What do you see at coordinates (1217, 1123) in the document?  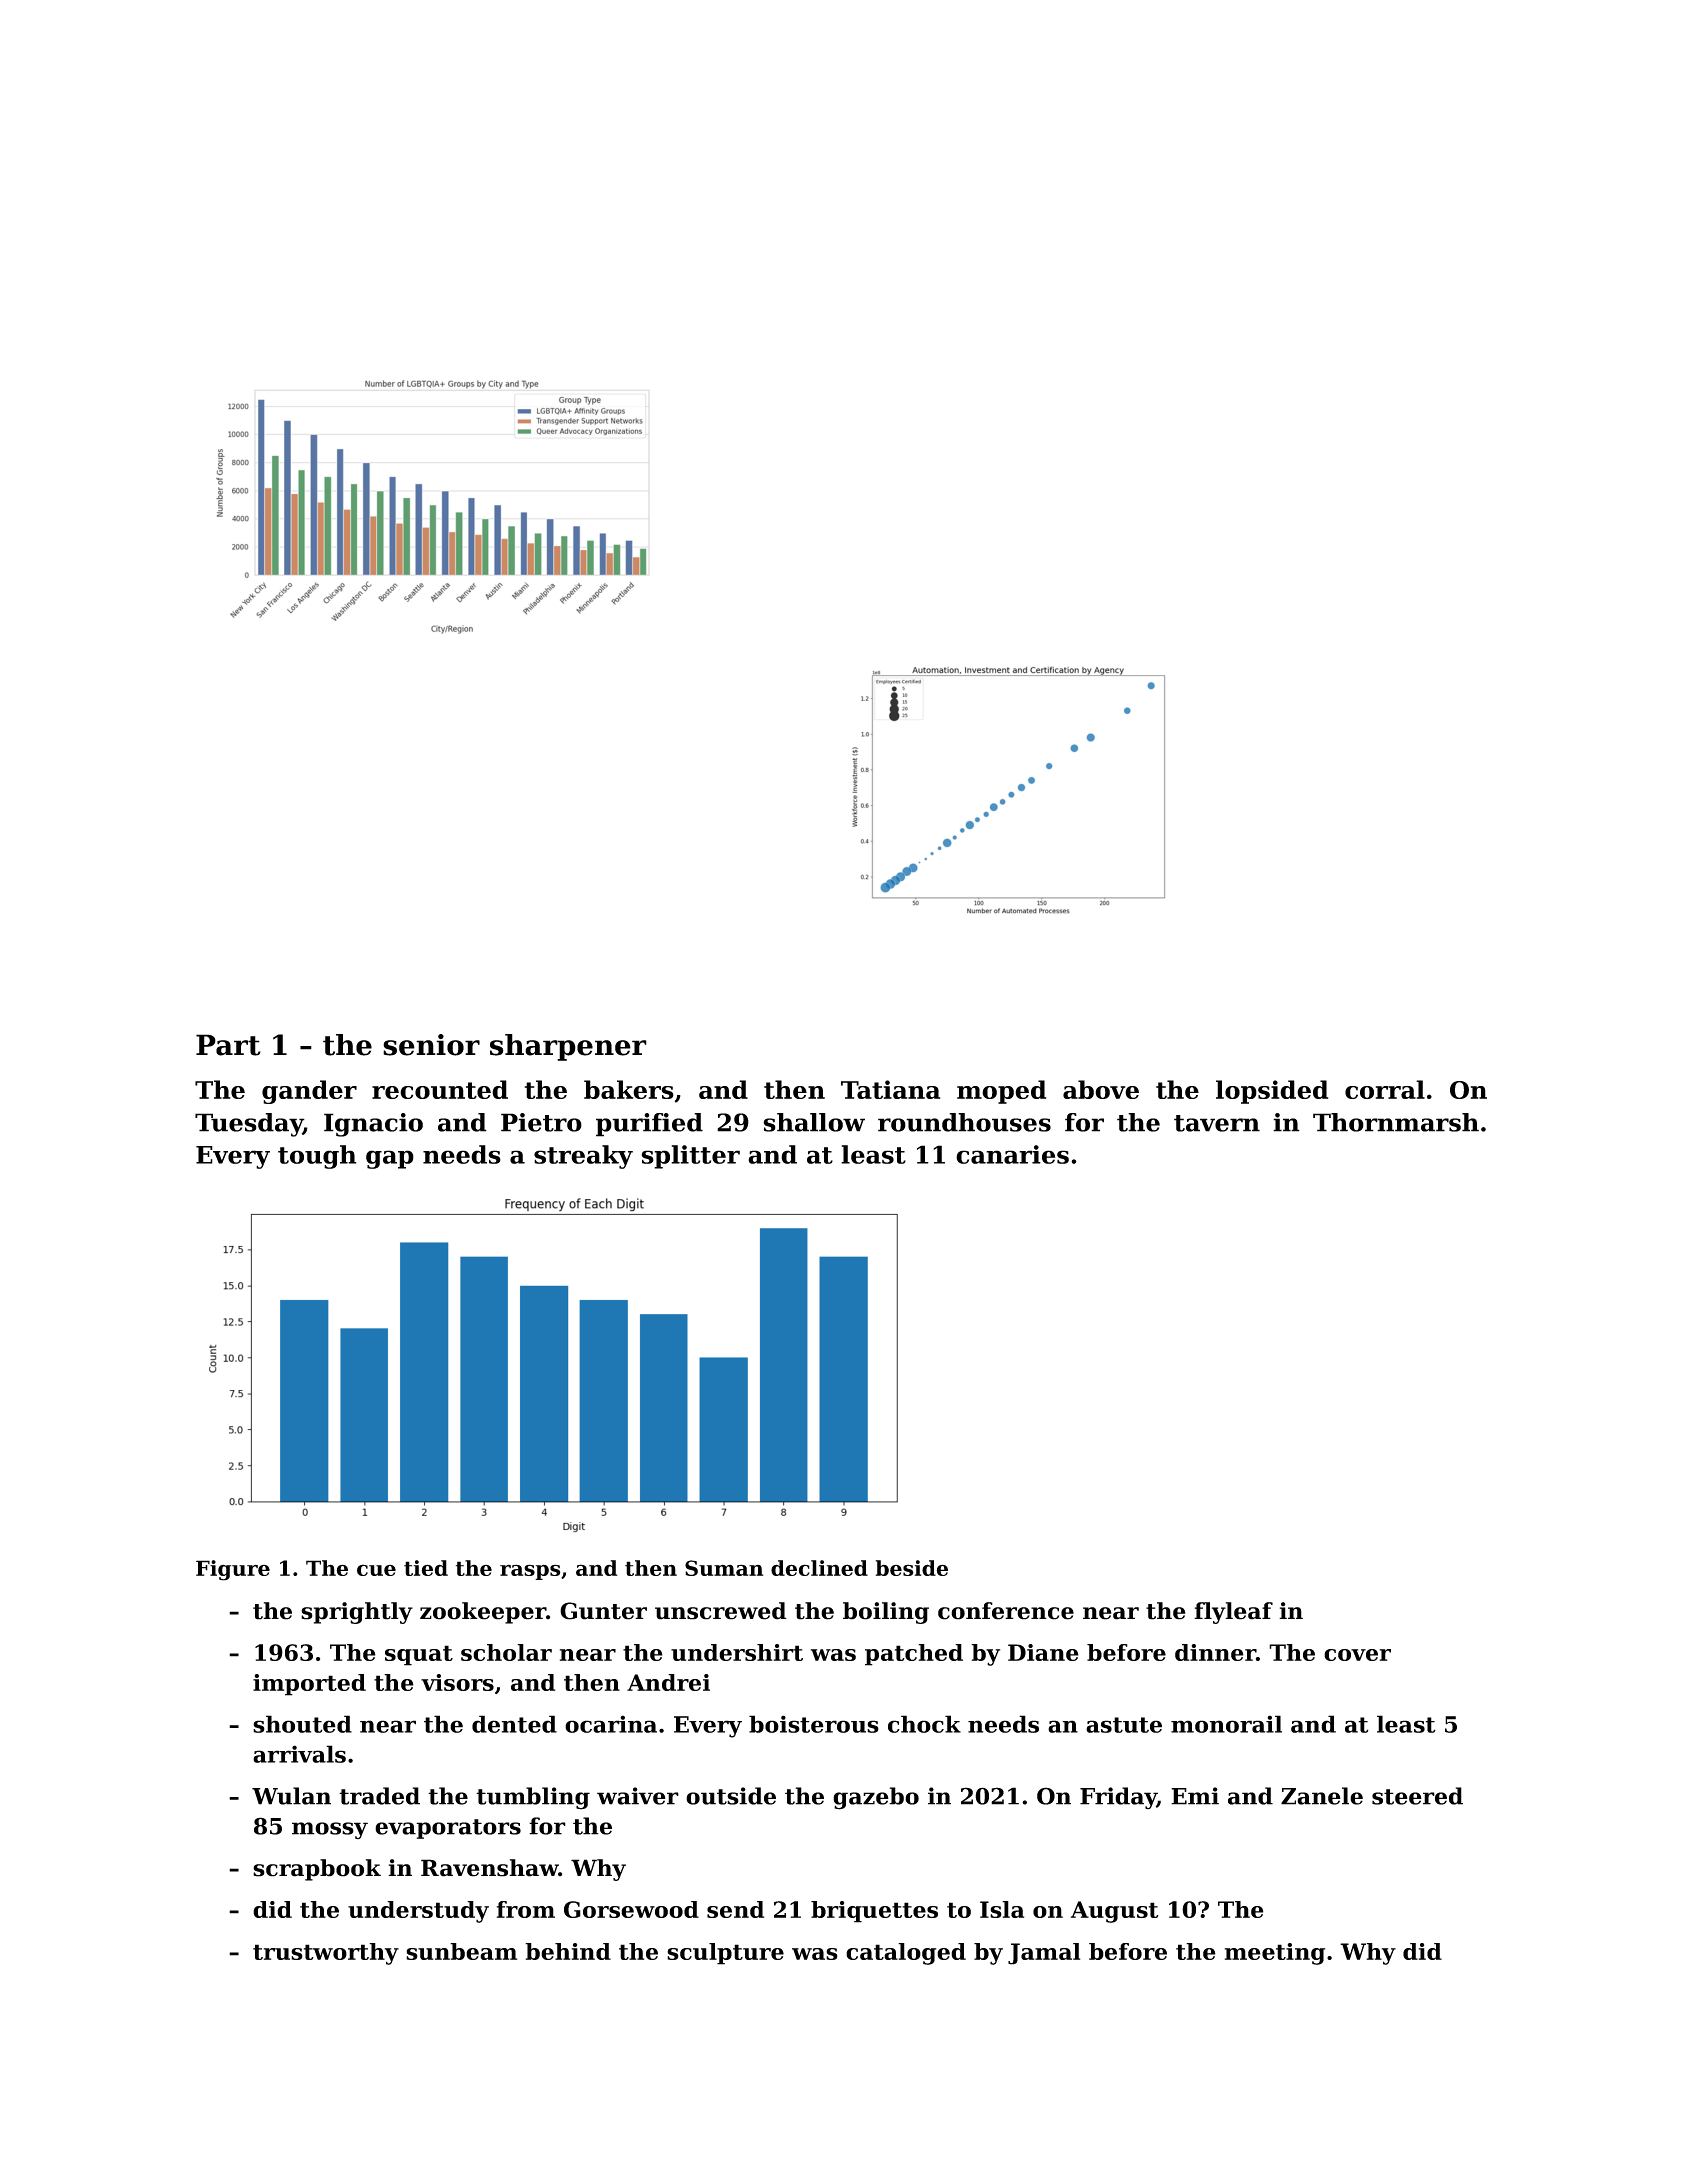 I see `tavern` at bounding box center [1217, 1123].
